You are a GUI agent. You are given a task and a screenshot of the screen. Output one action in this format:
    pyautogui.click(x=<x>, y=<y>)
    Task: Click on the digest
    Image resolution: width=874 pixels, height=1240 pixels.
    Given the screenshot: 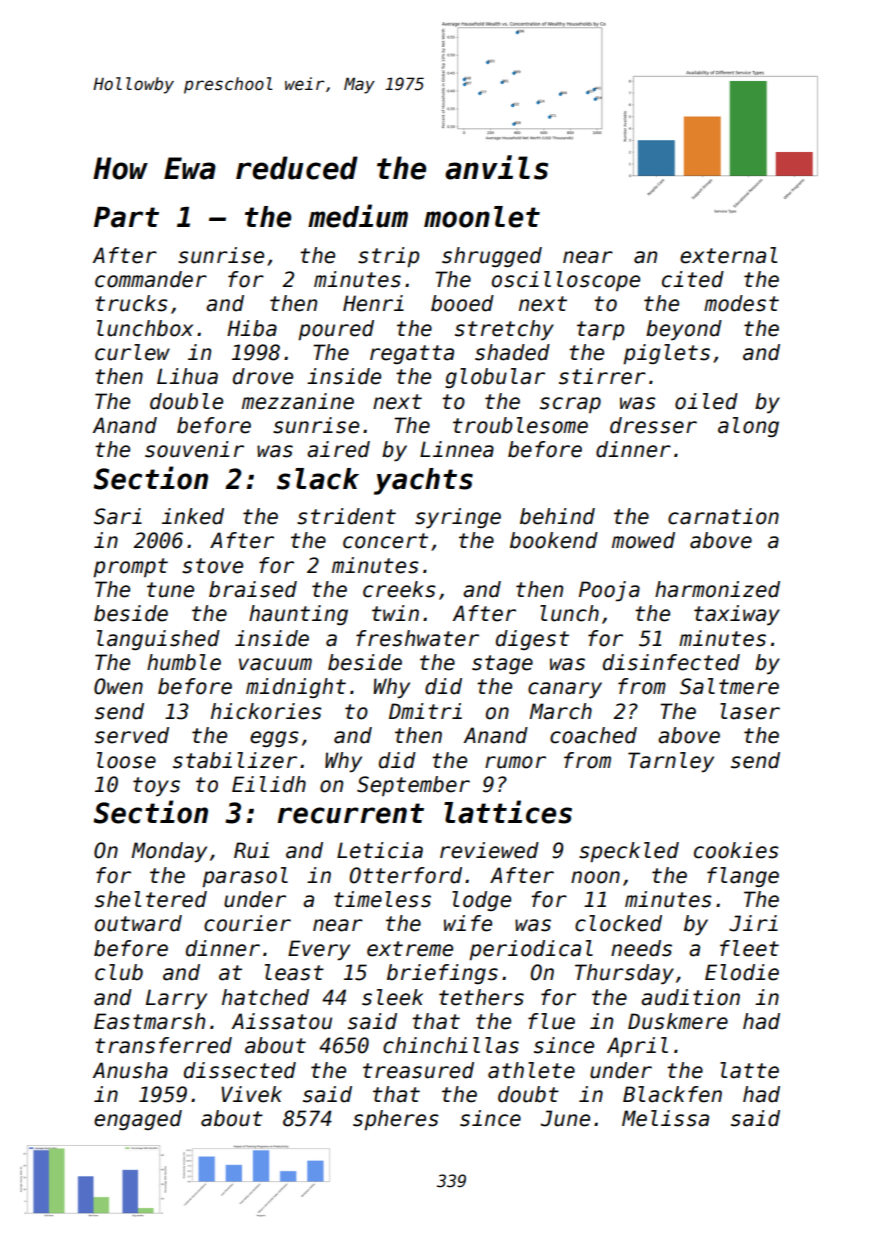 What is the action you would take?
    pyautogui.click(x=532, y=640)
